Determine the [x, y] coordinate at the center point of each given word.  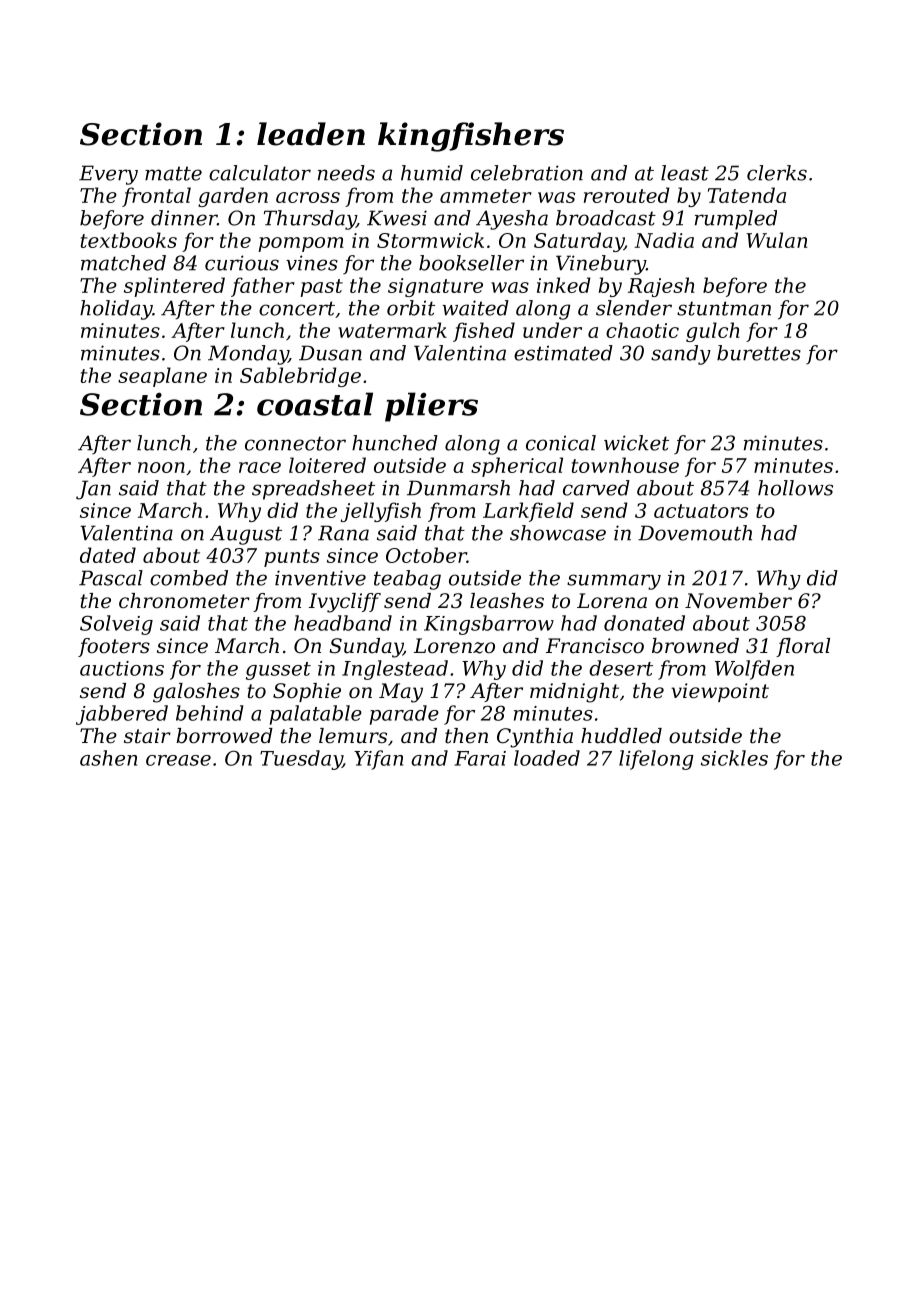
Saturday [579, 242]
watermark [392, 330]
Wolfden [754, 670]
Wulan [776, 240]
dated [108, 555]
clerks [777, 173]
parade [404, 715]
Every [108, 175]
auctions [122, 668]
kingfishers [471, 137]
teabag [407, 580]
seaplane [162, 377]
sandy [681, 355]
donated [644, 623]
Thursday [310, 220]
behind [210, 713]
